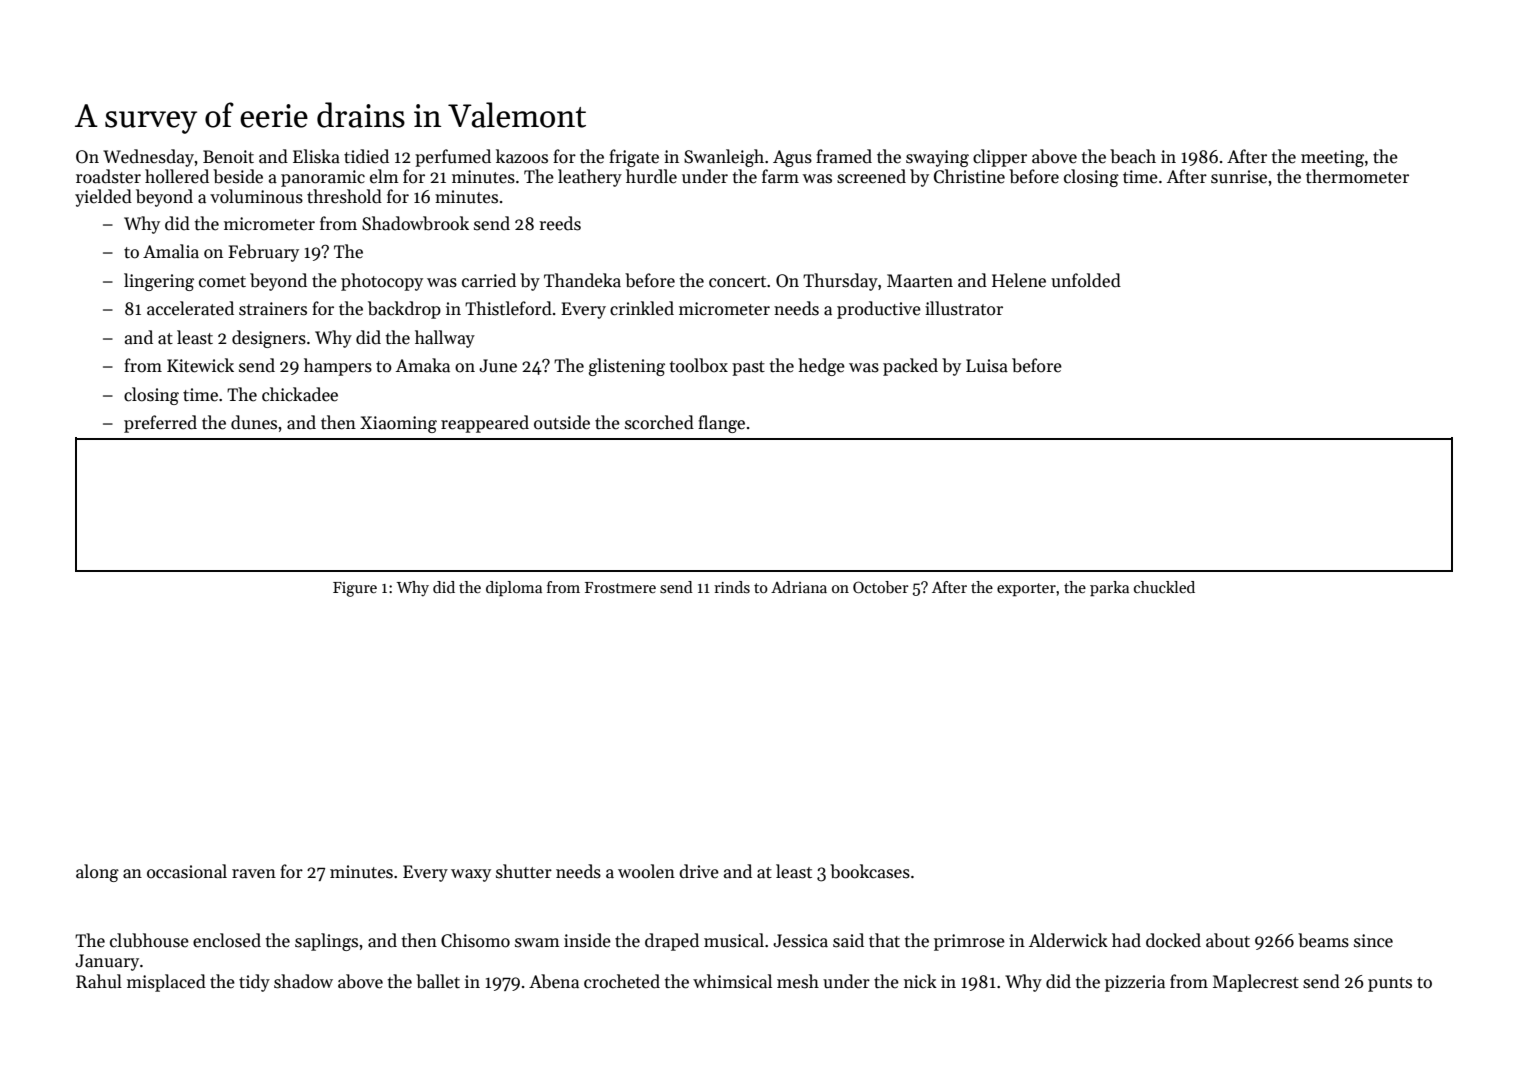 The height and width of the screenshot is (1080, 1528). I want to click on Wednesday, so click(148, 158).
